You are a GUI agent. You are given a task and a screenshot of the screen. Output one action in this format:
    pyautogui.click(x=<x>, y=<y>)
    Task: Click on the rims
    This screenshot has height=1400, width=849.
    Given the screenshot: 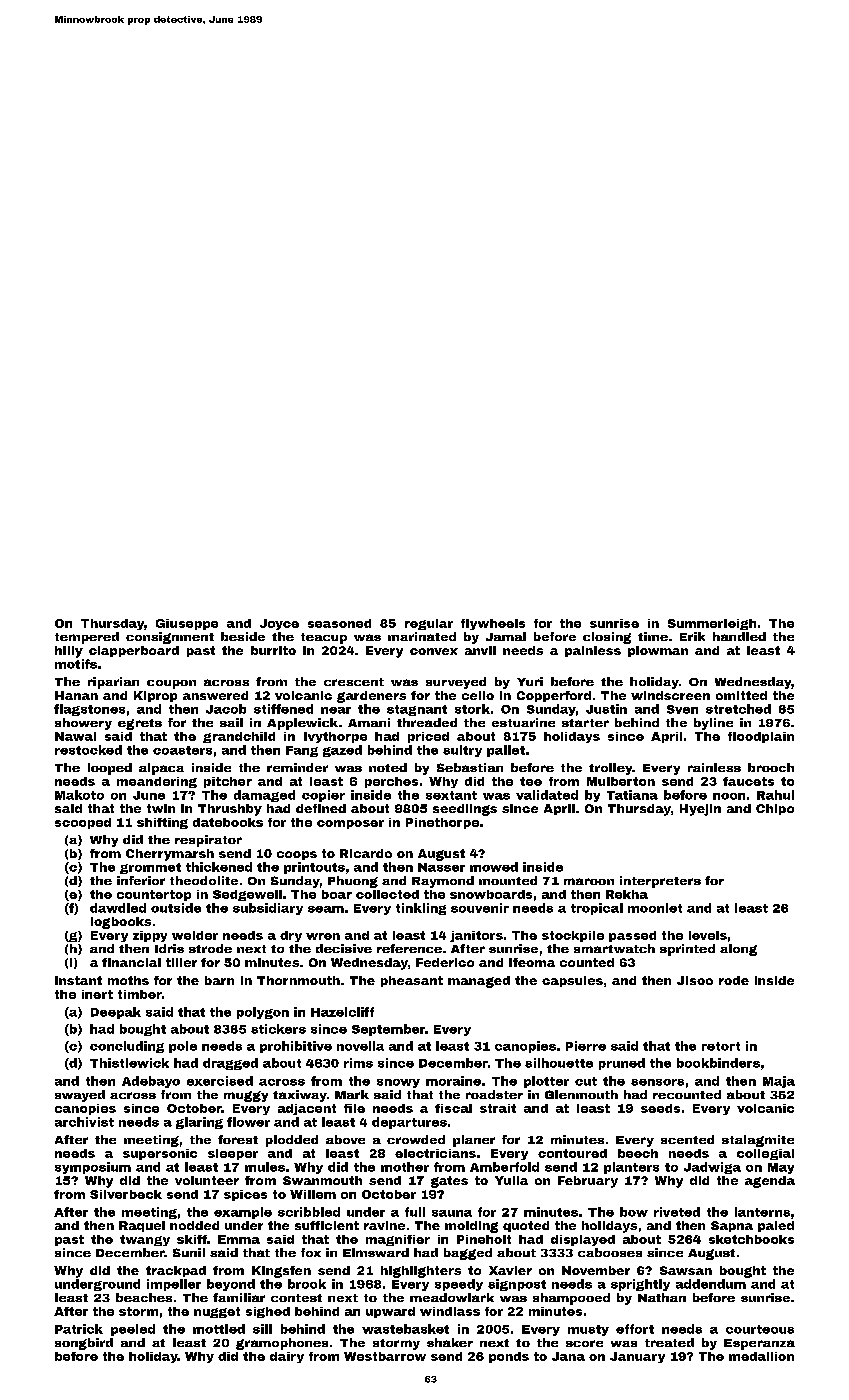 What is the action you would take?
    pyautogui.click(x=358, y=1063)
